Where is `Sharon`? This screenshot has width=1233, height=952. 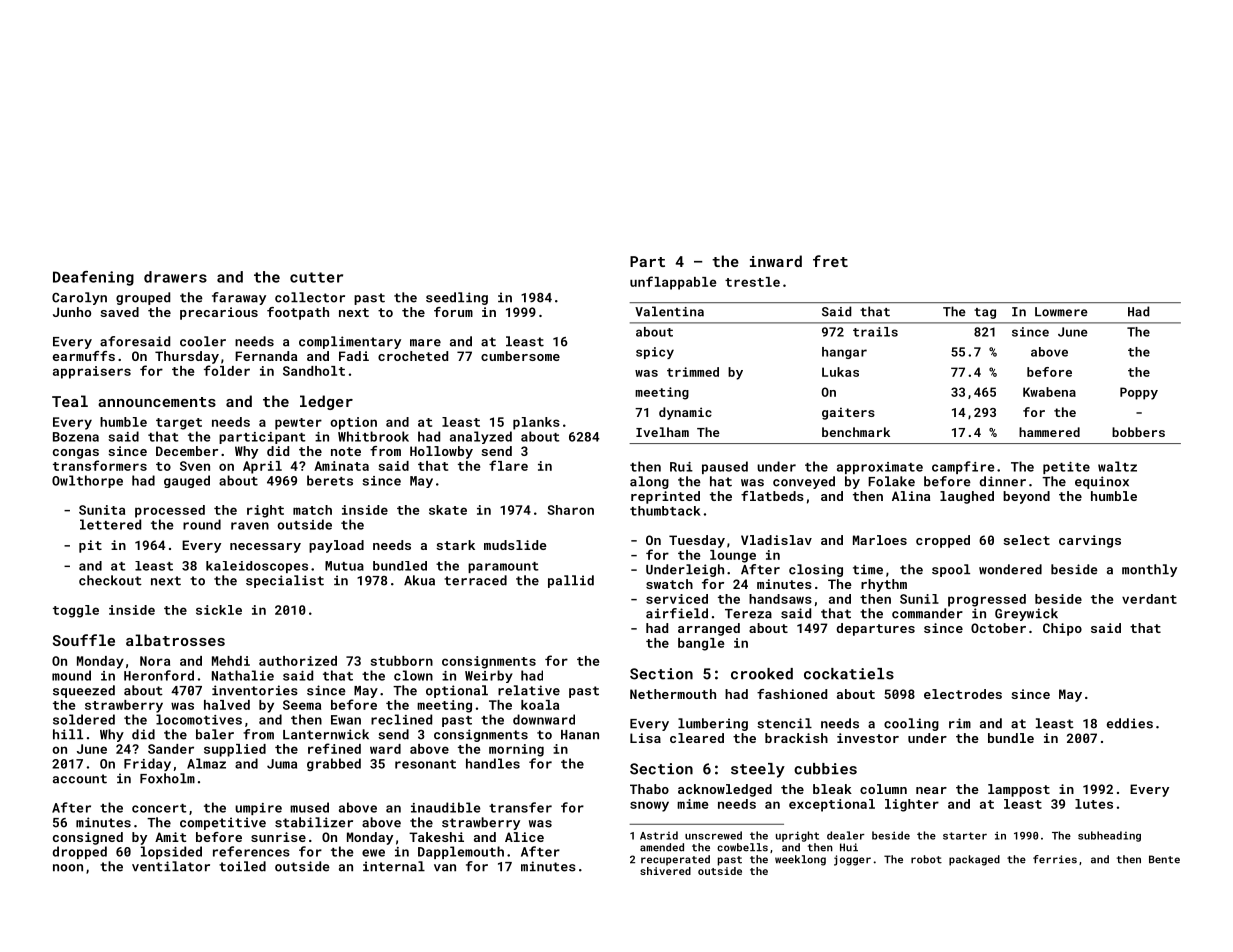
Sharon is located at coordinates (570, 510).
